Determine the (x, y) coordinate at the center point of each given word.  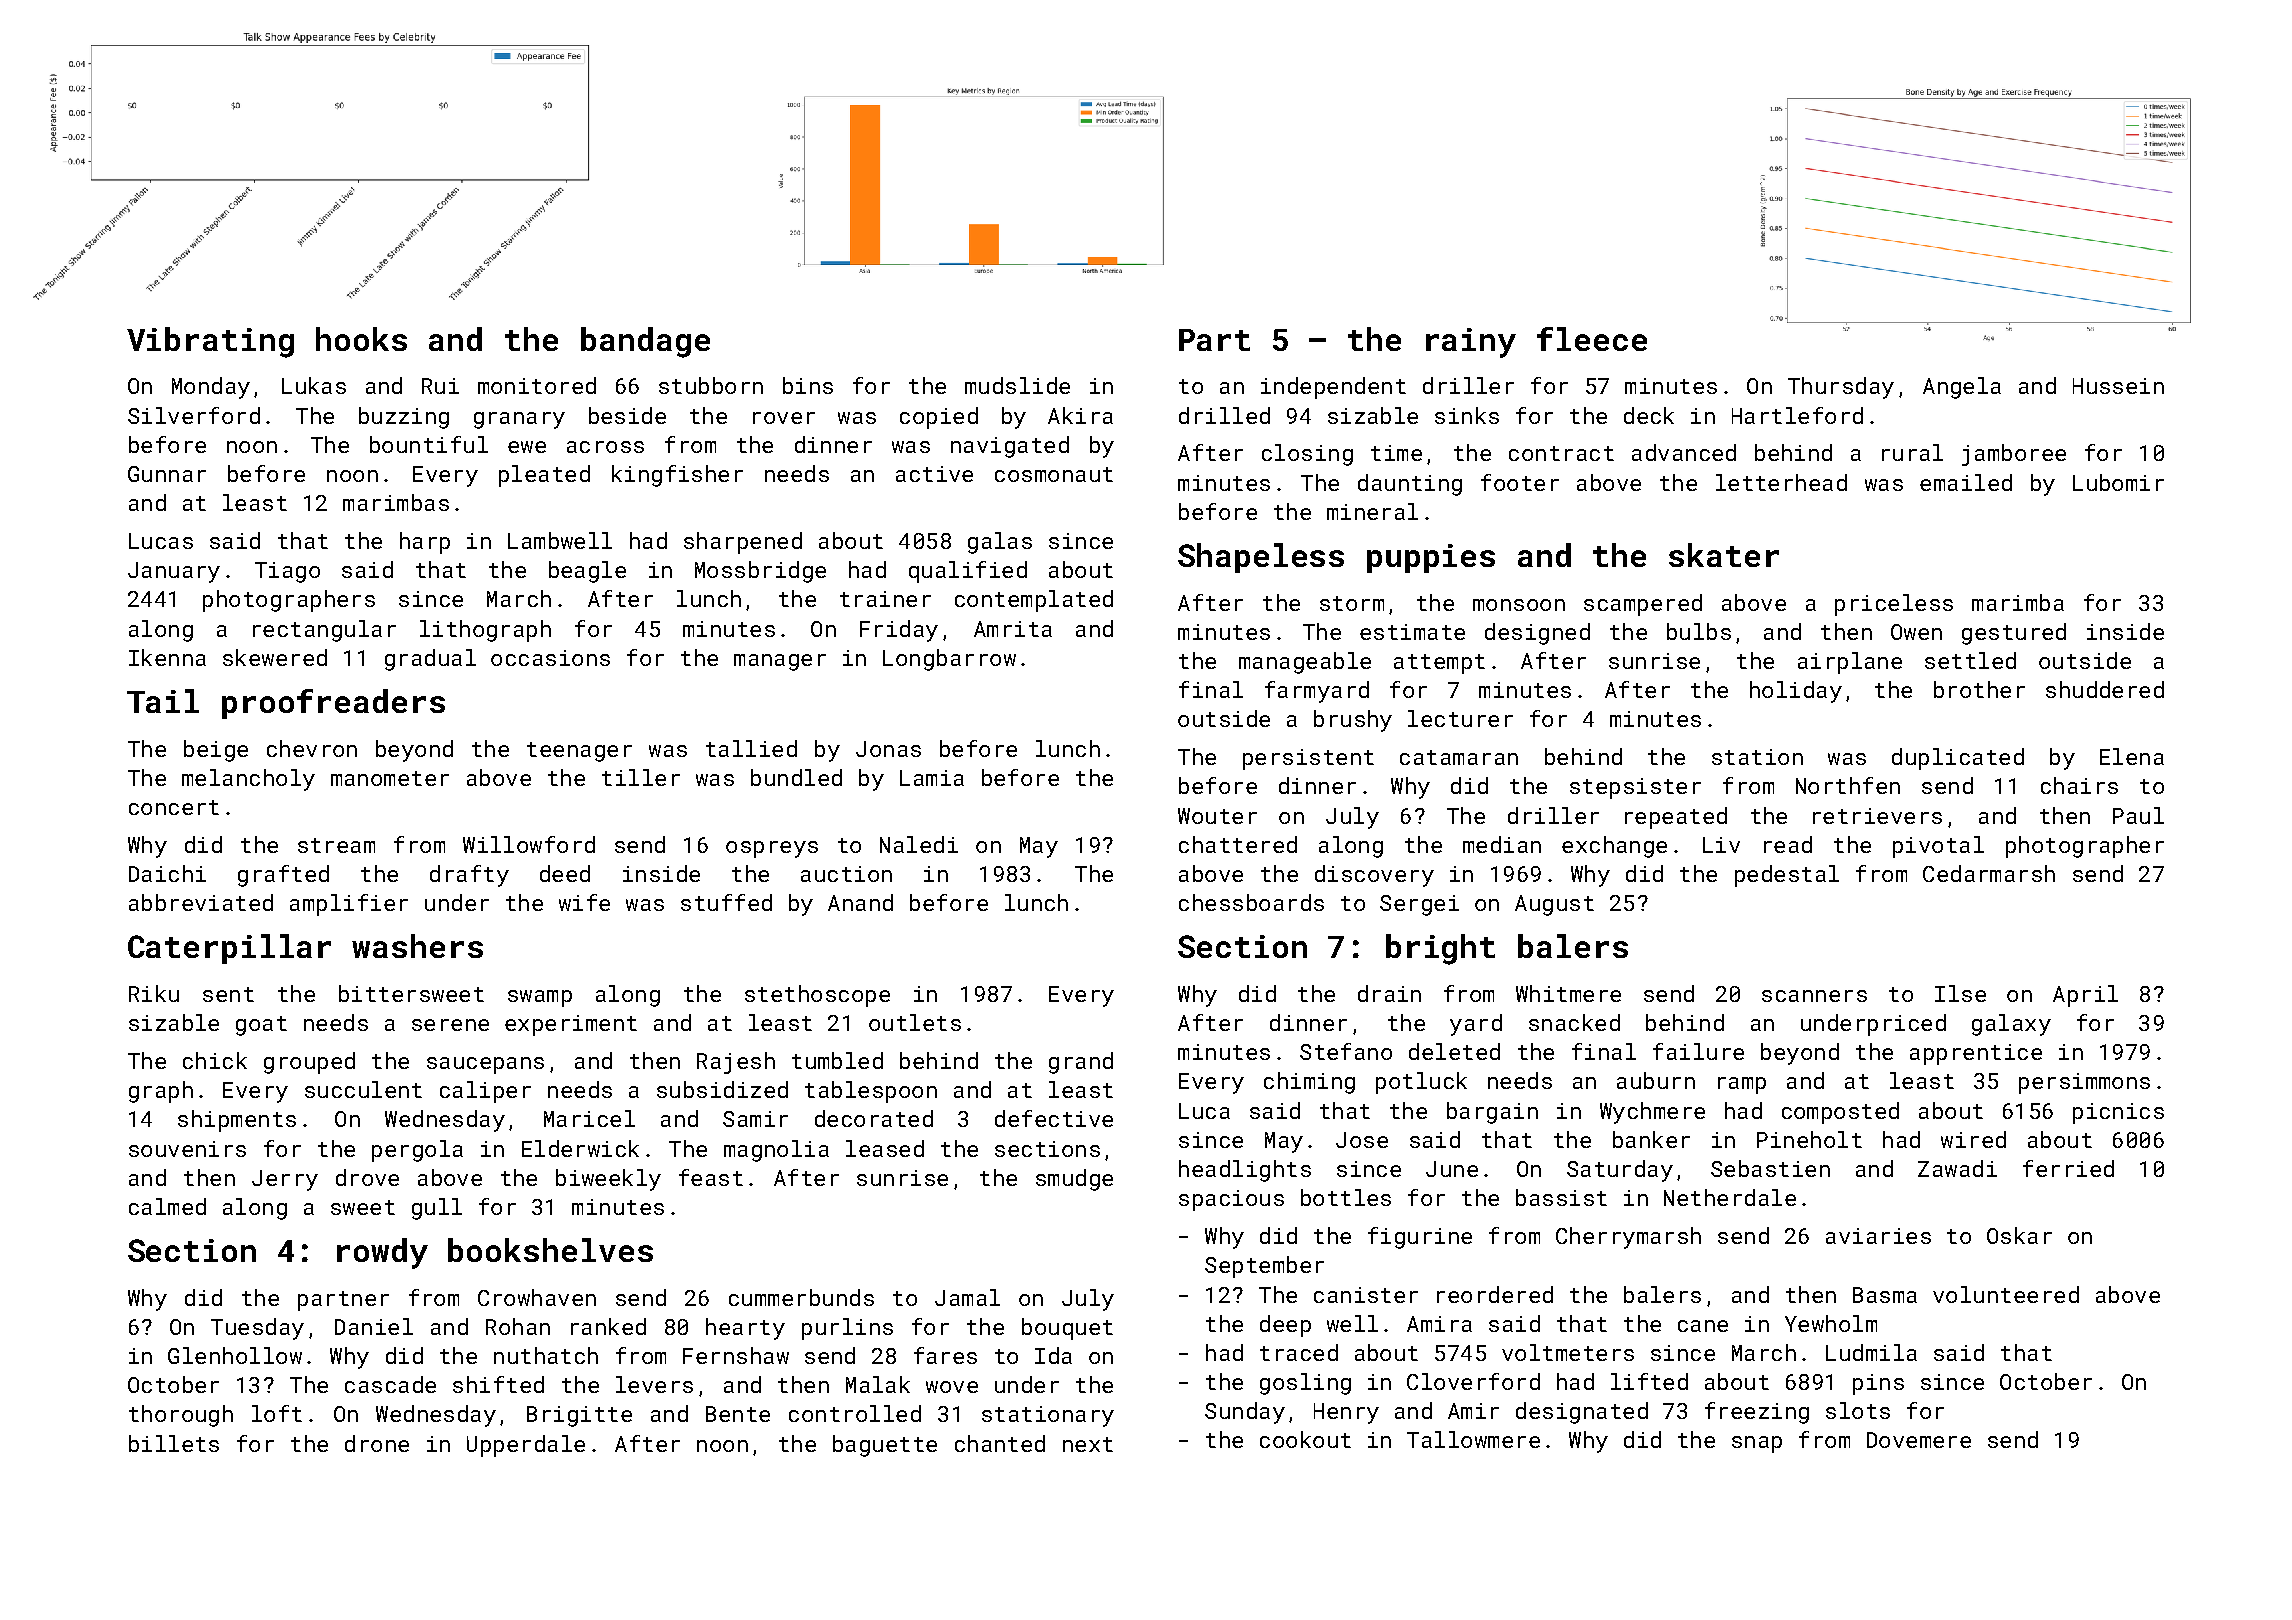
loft (277, 1413)
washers (417, 946)
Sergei (1419, 905)
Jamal (967, 1297)
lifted (1649, 1381)
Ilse (1960, 993)
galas (1000, 543)
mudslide (1017, 385)
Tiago (287, 572)
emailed (1966, 482)
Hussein (2118, 386)
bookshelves (550, 1250)
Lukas (314, 385)
